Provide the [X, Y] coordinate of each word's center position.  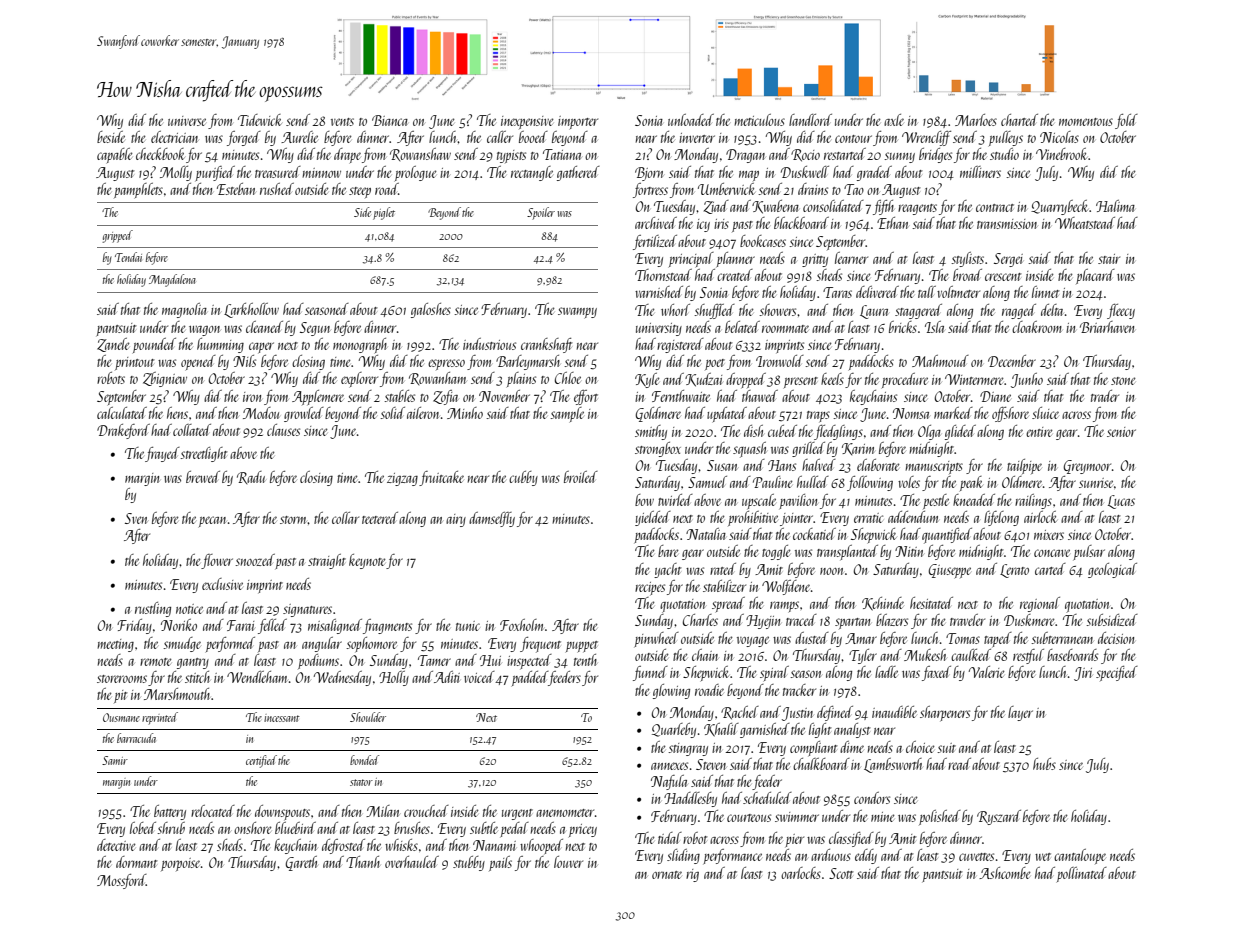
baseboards [1072, 655]
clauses [283, 430]
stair [1109, 259]
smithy [651, 432]
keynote [368, 561]
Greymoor [1087, 467]
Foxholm [521, 625]
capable [115, 155]
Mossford [121, 881]
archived [656, 223]
